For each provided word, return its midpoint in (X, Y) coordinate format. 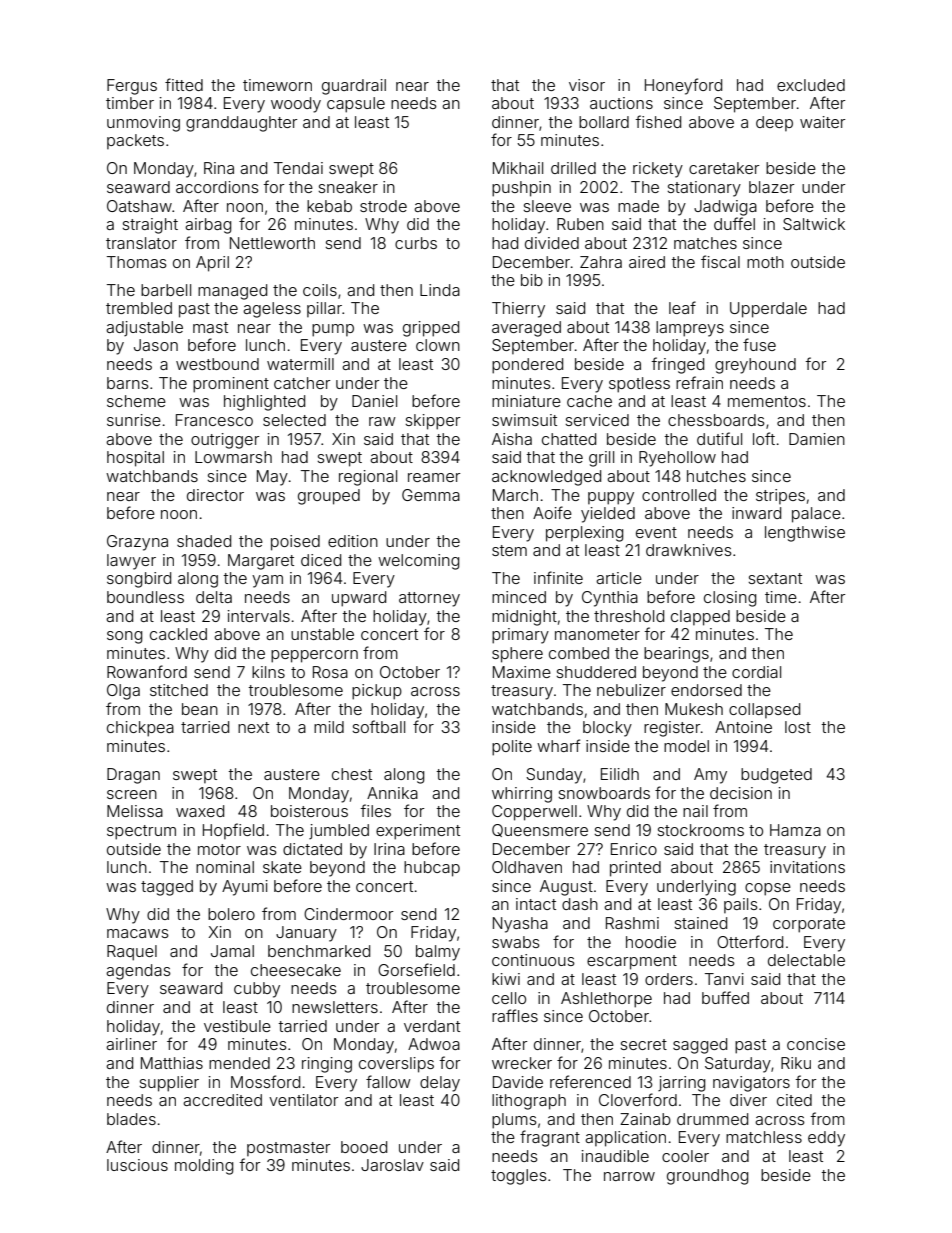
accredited (222, 1100)
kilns (268, 672)
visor (587, 85)
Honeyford (683, 86)
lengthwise (805, 534)
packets (135, 141)
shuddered (596, 672)
